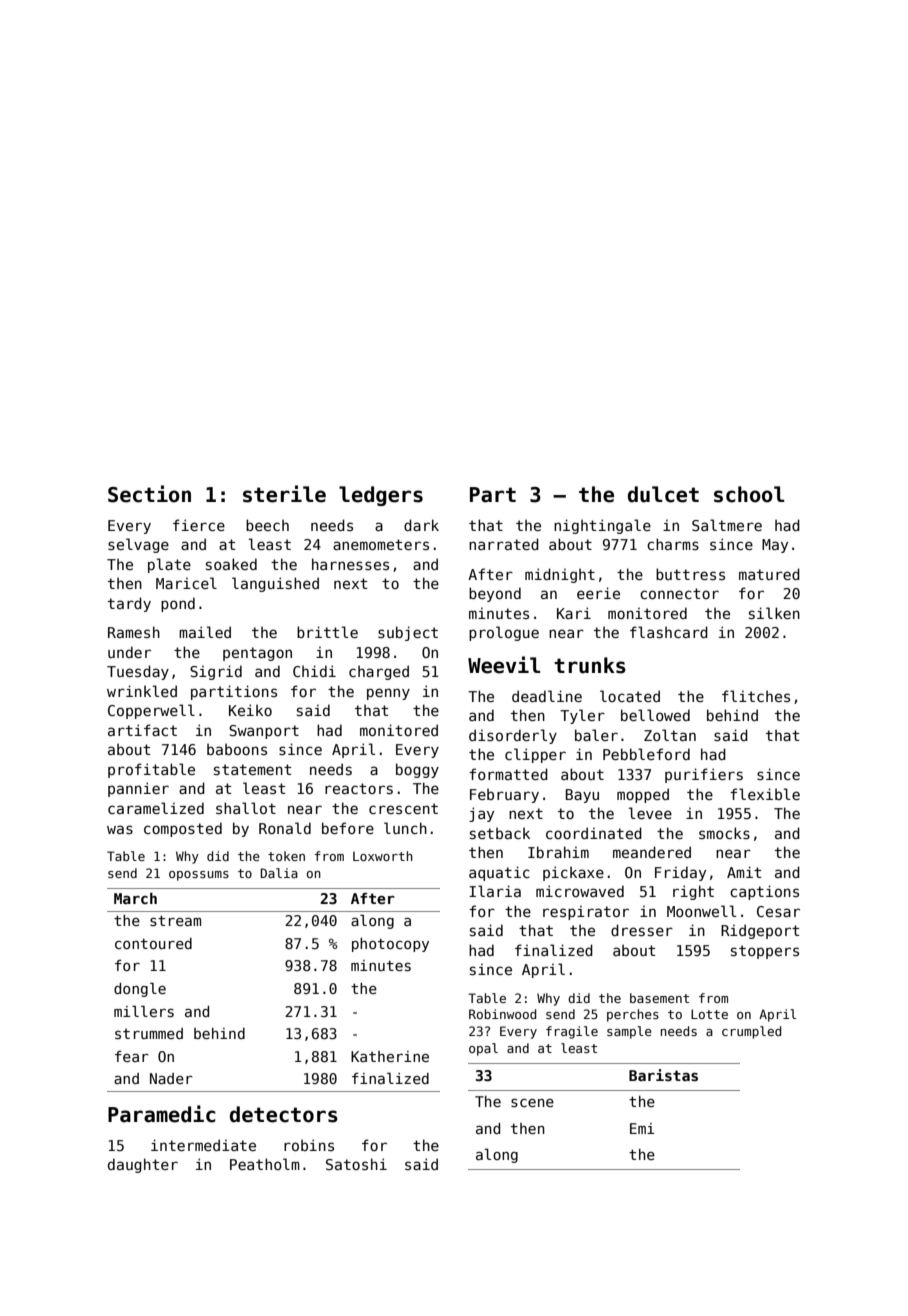 This screenshot has width=908, height=1316. What do you see at coordinates (129, 604) in the screenshot?
I see `tardy` at bounding box center [129, 604].
